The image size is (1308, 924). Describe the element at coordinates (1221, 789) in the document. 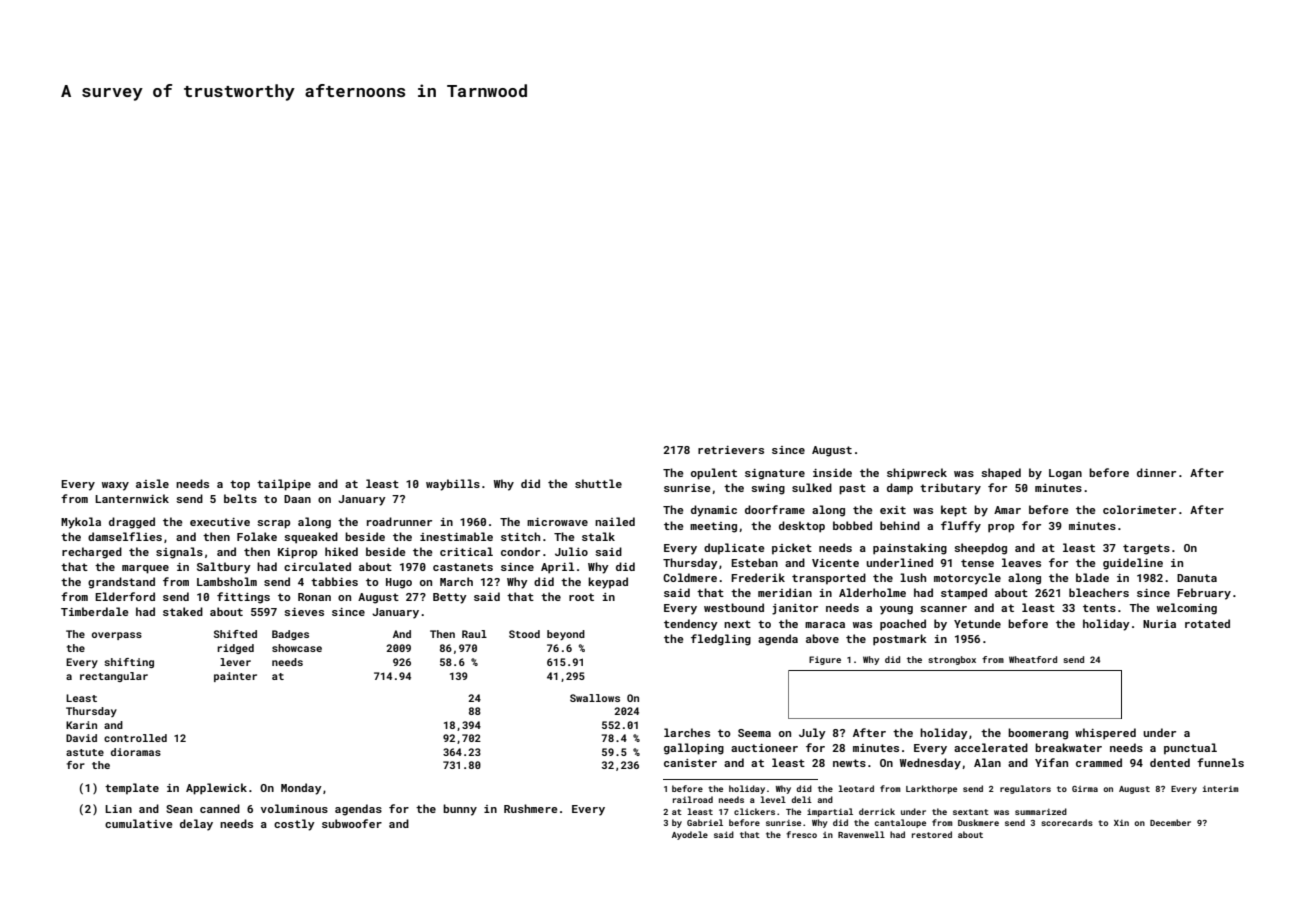

I see `interim` at that location.
